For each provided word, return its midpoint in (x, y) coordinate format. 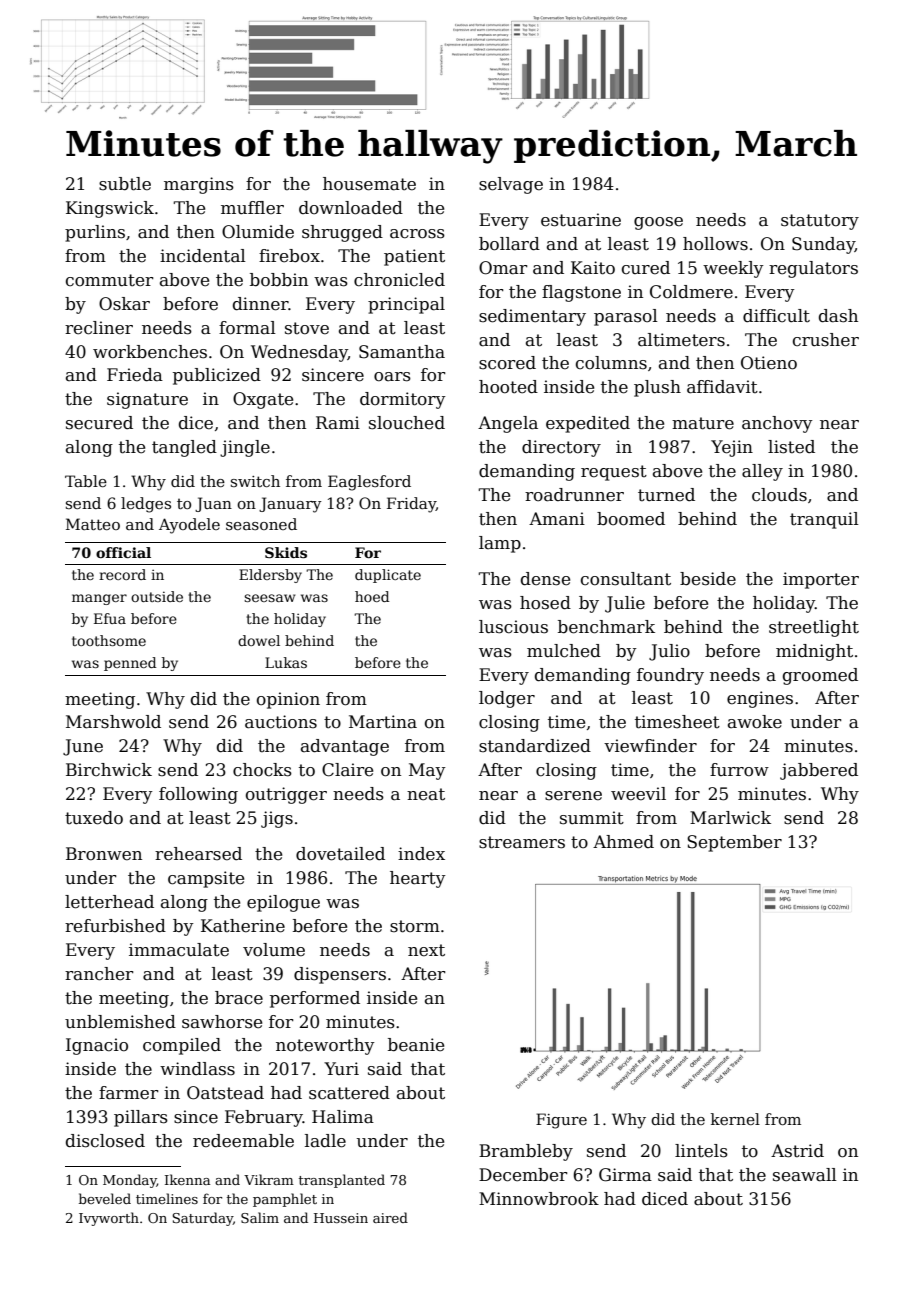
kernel (735, 1119)
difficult (776, 316)
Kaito (593, 268)
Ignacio (97, 1046)
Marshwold (113, 722)
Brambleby (526, 1152)
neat (426, 794)
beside (708, 579)
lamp (500, 544)
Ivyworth (109, 1219)
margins (199, 185)
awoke (755, 722)
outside (157, 596)
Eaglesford (369, 483)
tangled (184, 448)
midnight (814, 652)
